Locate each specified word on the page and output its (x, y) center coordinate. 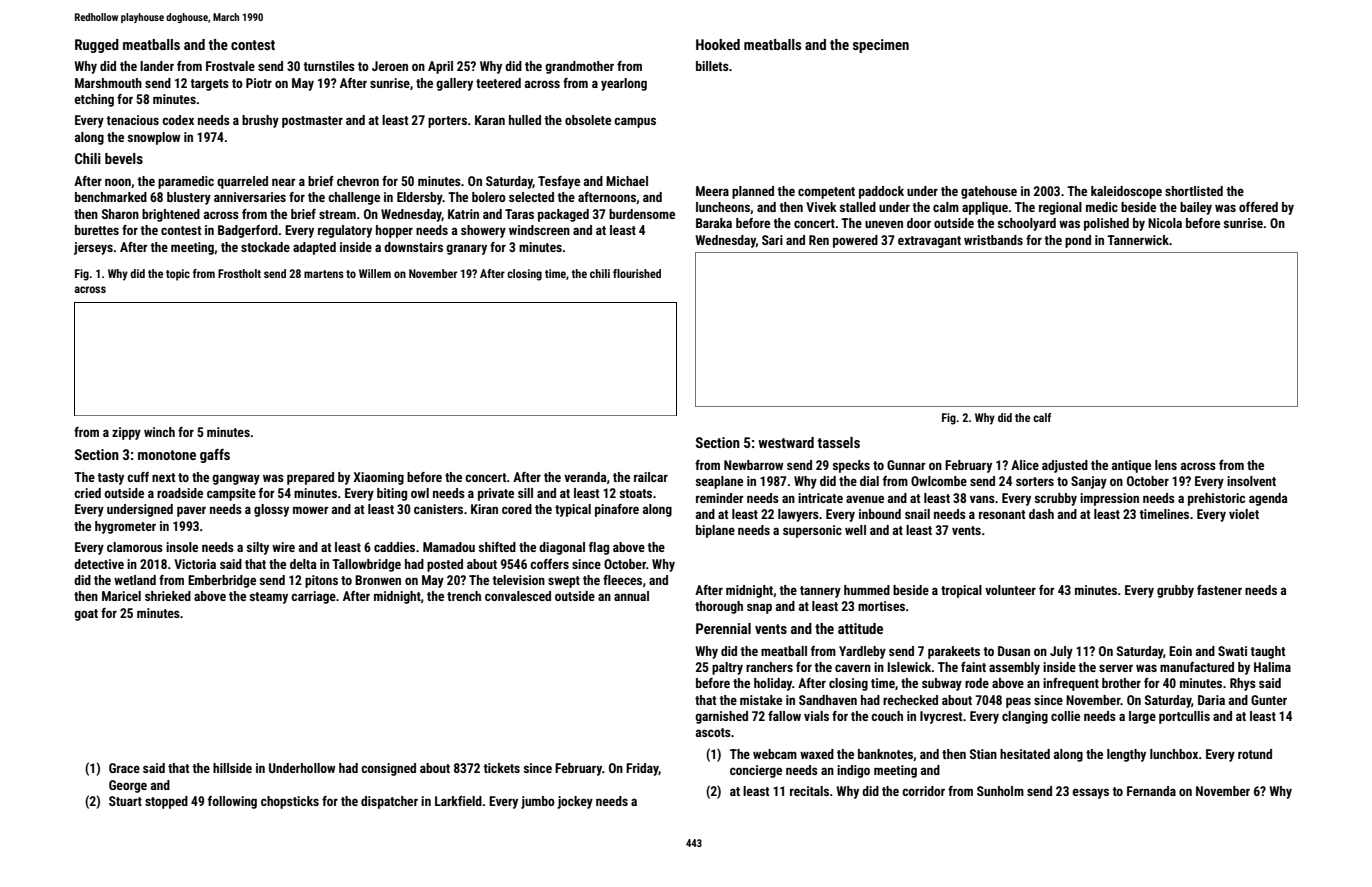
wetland (135, 580)
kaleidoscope (1126, 192)
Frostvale (230, 66)
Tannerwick (1138, 240)
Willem (375, 273)
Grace (124, 768)
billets (712, 66)
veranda (585, 477)
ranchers (769, 667)
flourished (637, 273)
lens (1166, 465)
